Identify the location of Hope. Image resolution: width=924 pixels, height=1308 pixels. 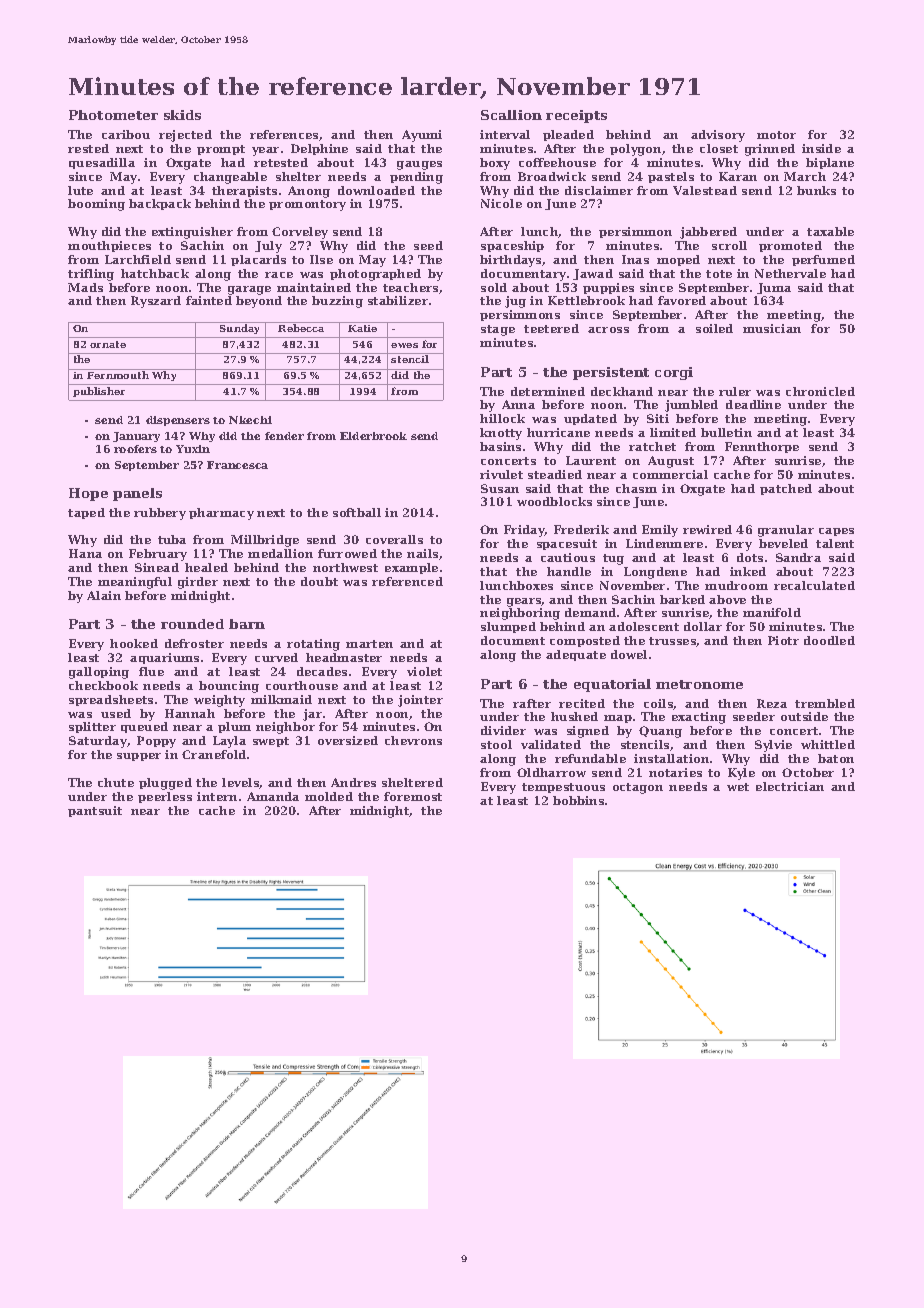
(88, 494).
